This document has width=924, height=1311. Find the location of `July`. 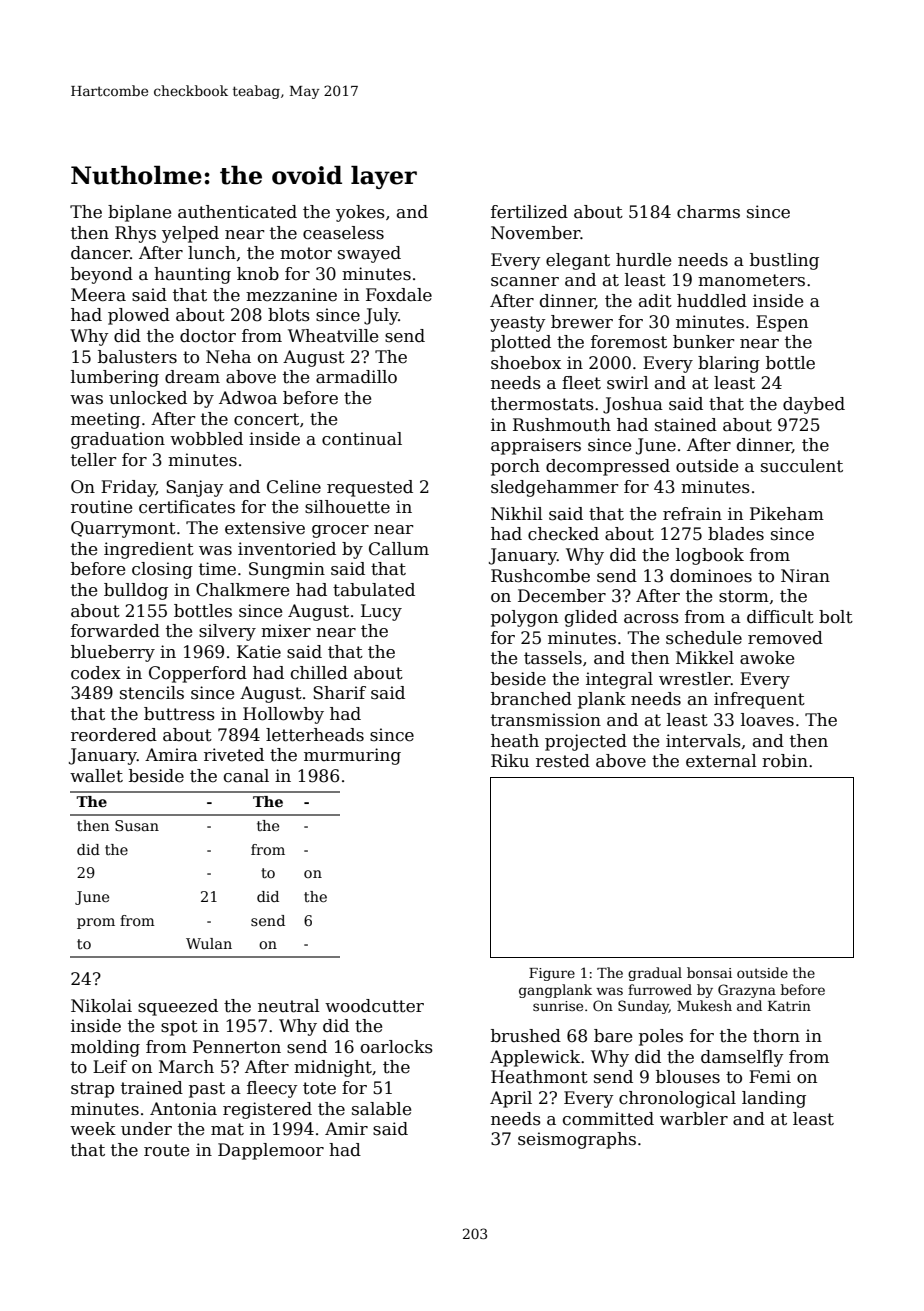

July is located at coordinates (381, 316).
